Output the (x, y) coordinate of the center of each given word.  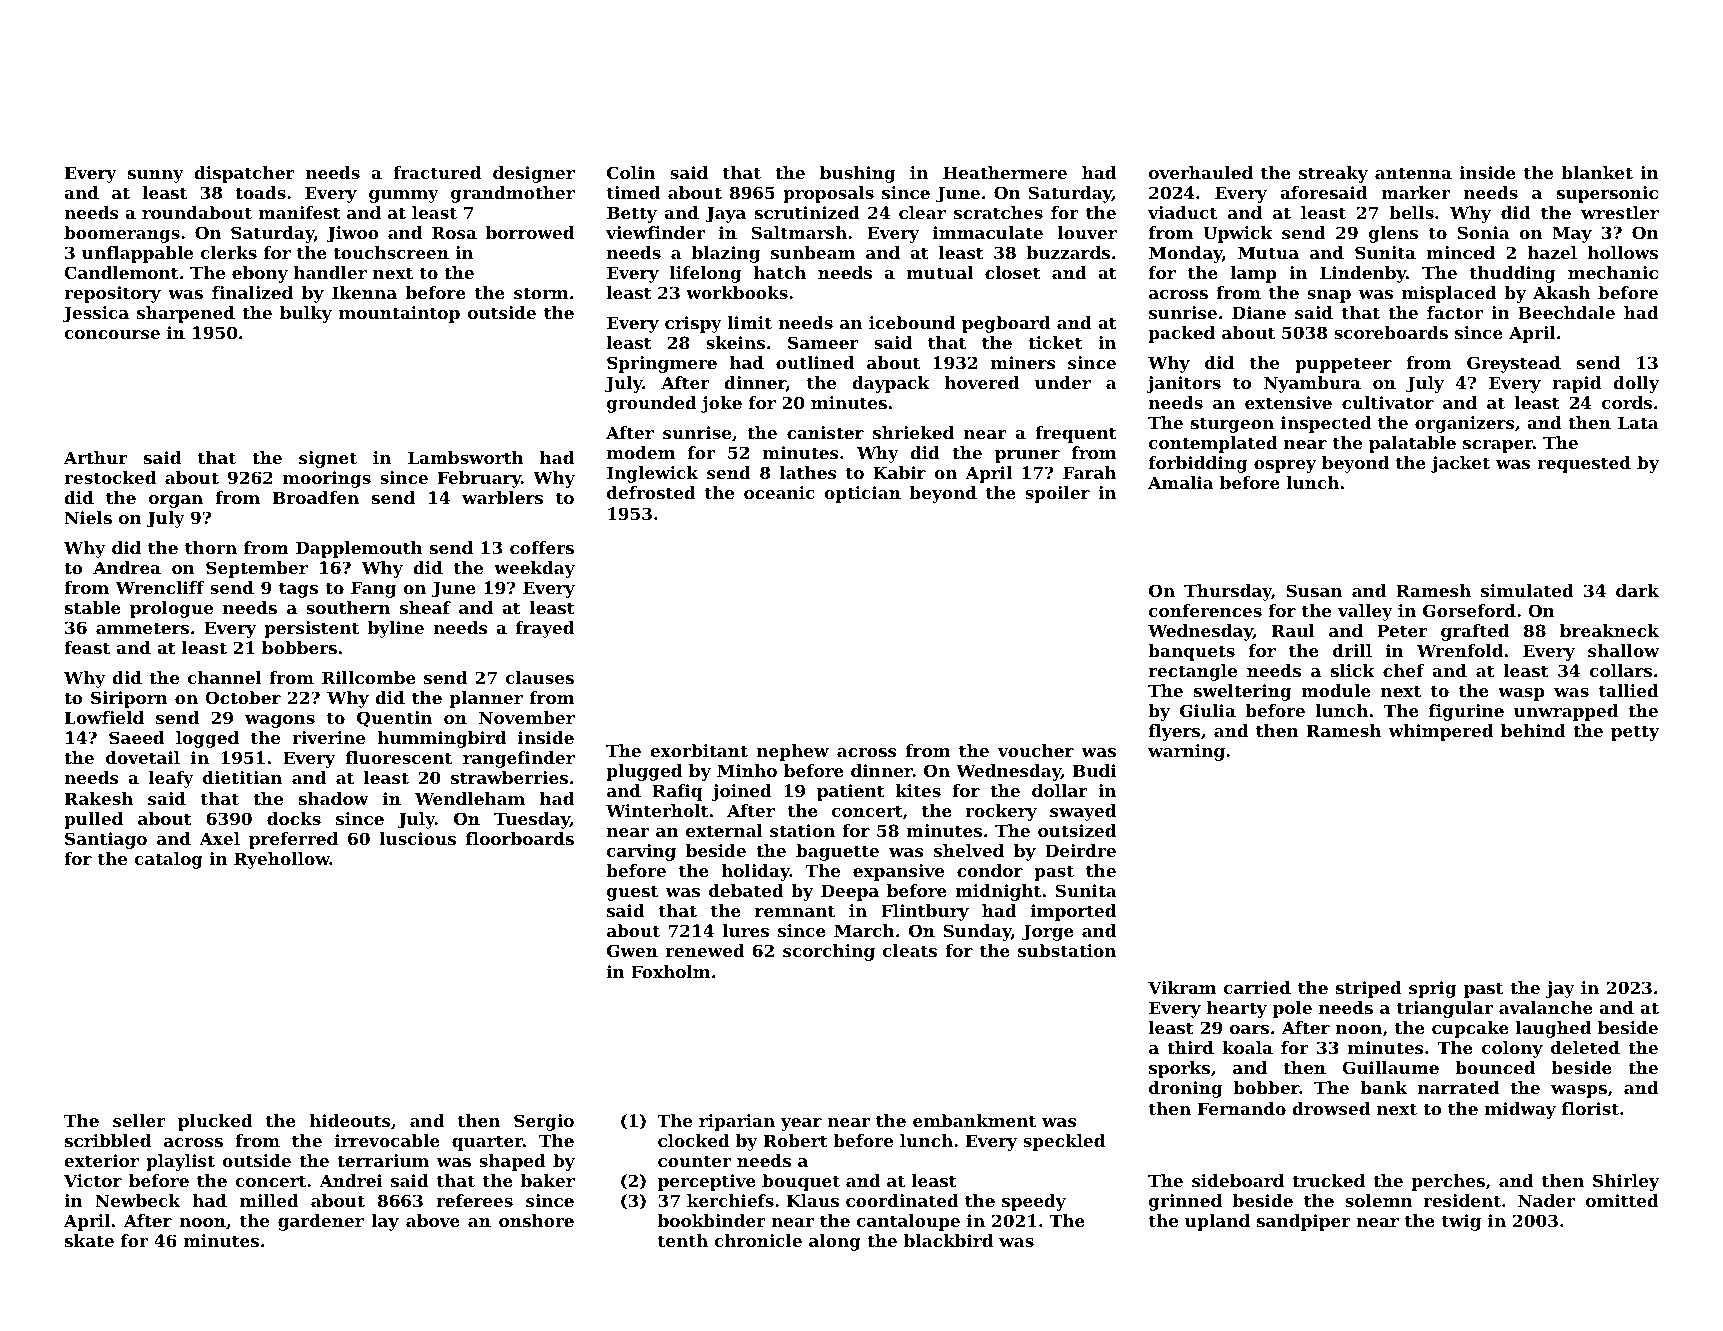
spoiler (1057, 494)
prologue (171, 609)
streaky (1333, 174)
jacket (1460, 464)
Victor (93, 1180)
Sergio (544, 1122)
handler (330, 272)
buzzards (1068, 252)
